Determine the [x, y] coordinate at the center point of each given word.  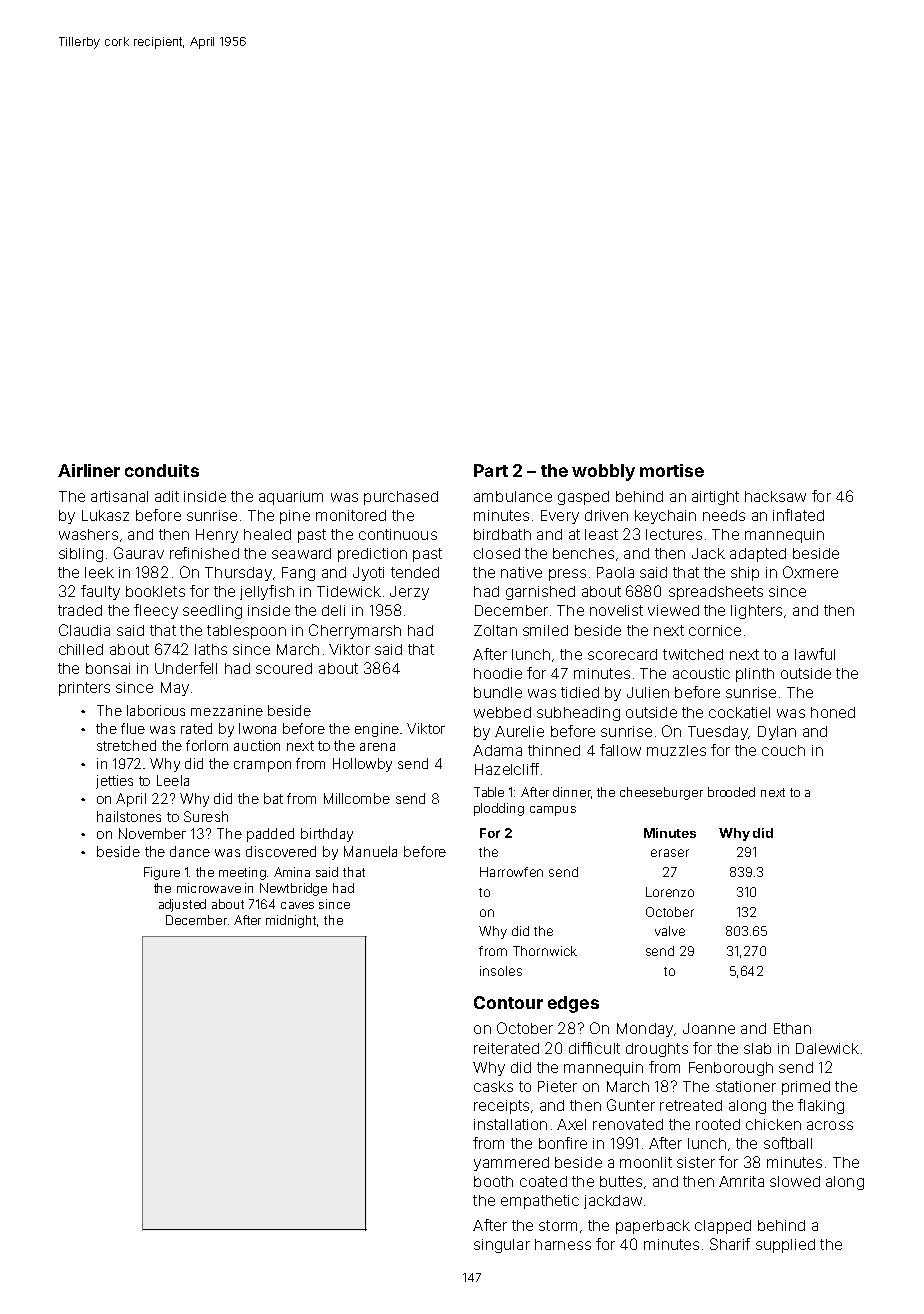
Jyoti [368, 574]
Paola [615, 572]
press [567, 575]
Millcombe [357, 798]
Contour [508, 1002]
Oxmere [810, 572]
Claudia [84, 630]
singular [502, 1246]
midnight [292, 921]
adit [167, 496]
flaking [821, 1106]
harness [563, 1244]
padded [270, 835]
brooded [731, 792]
